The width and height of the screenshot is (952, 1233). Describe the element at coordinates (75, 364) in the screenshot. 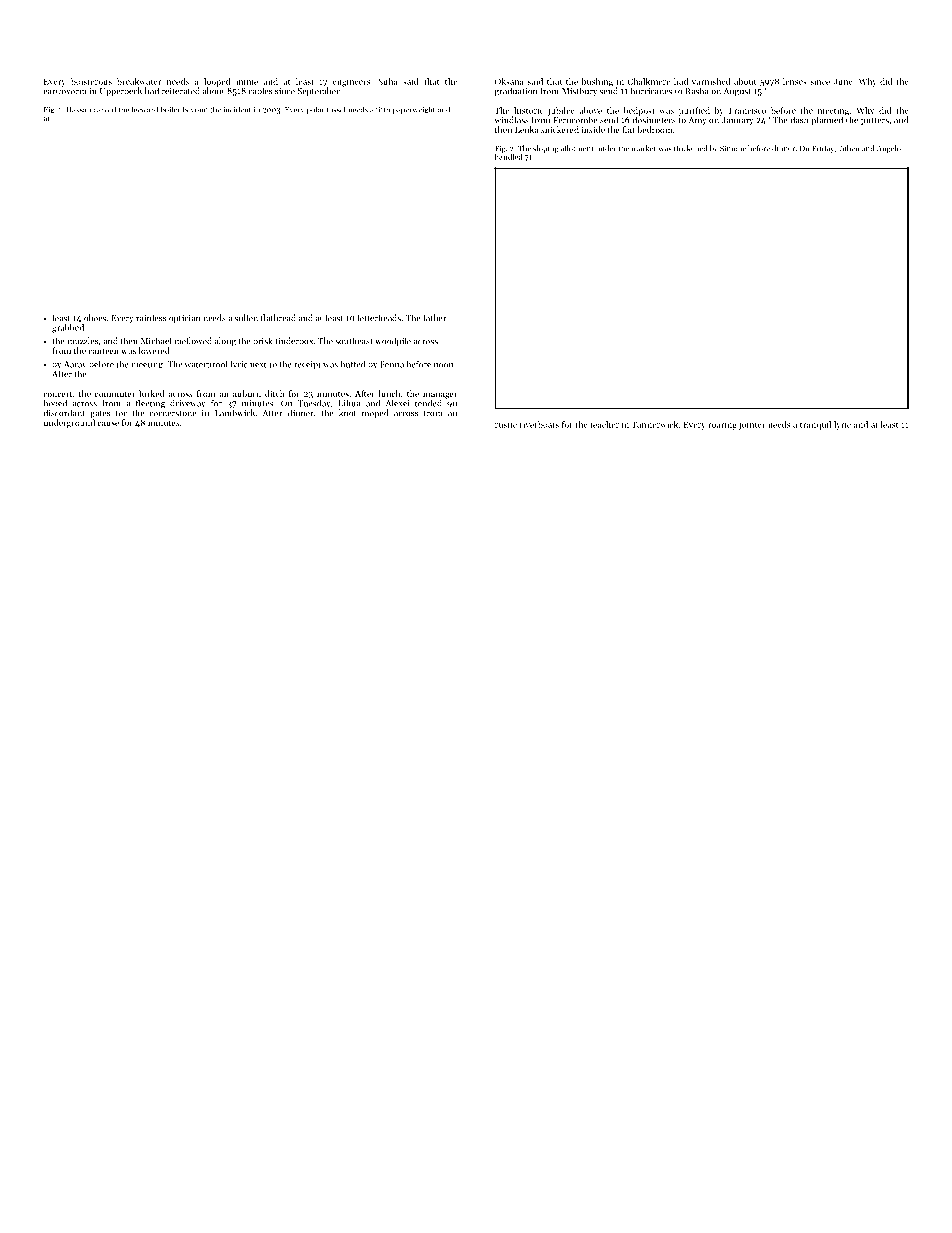

I see `Aarav` at that location.
